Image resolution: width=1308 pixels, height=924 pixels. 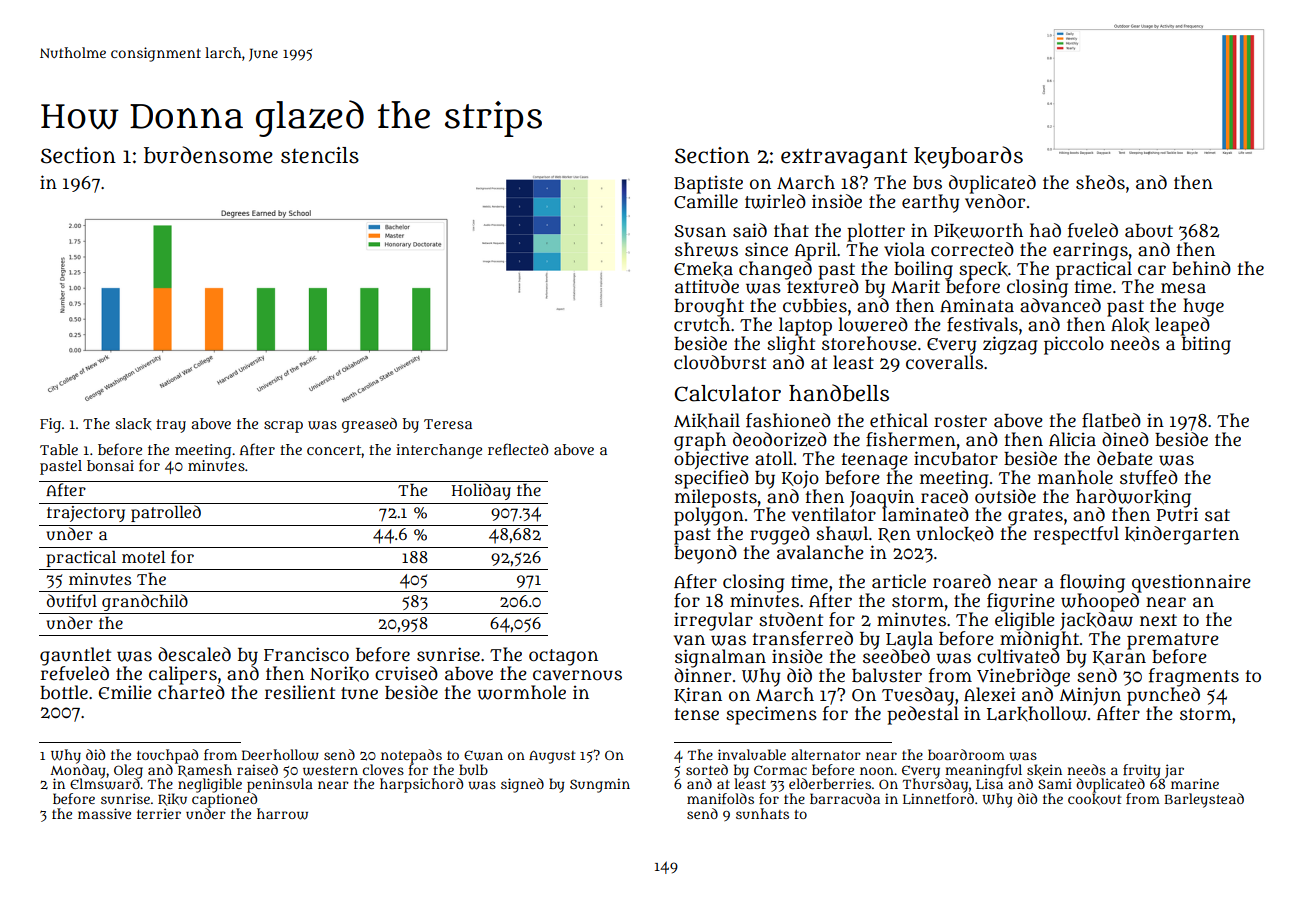 I want to click on keyboards, so click(x=968, y=157).
